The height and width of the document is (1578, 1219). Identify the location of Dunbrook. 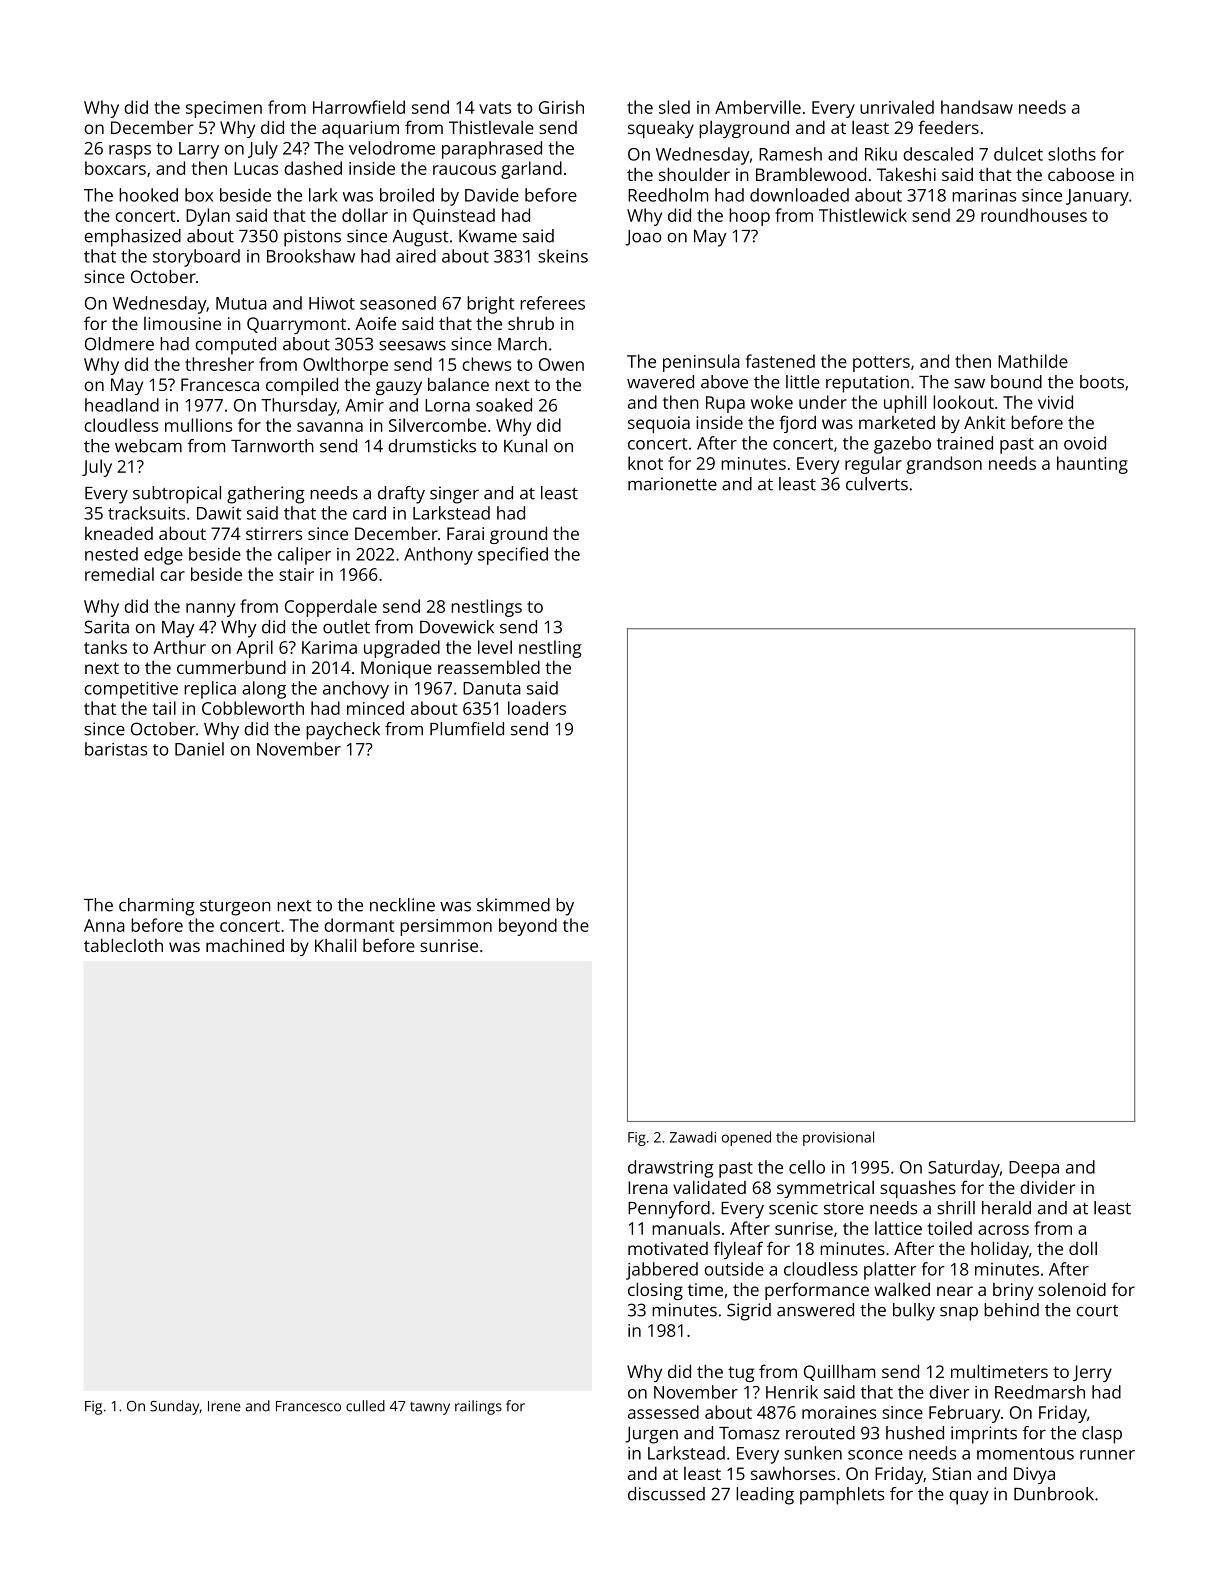
(1054, 1494).
